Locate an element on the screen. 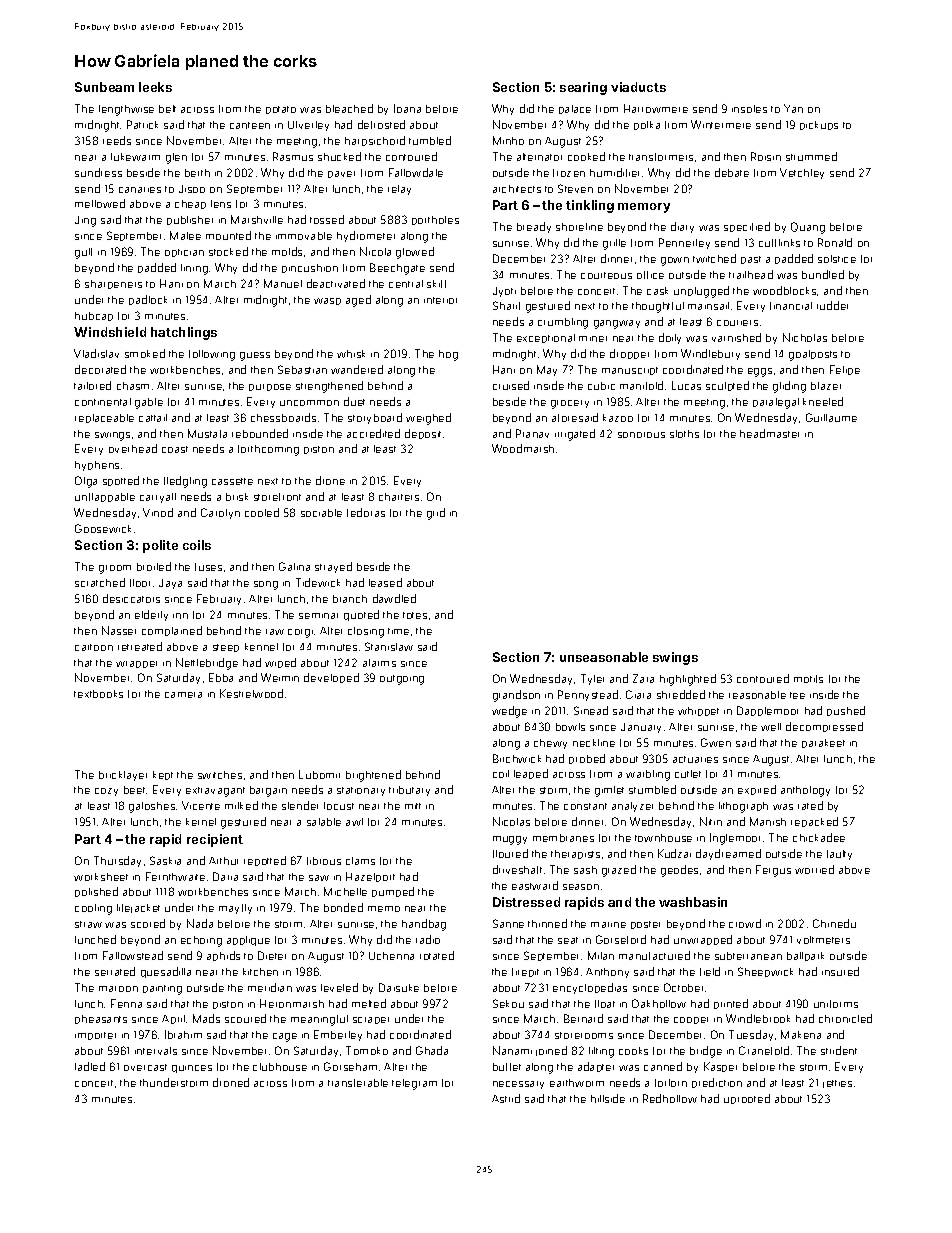  cozy is located at coordinates (106, 792).
